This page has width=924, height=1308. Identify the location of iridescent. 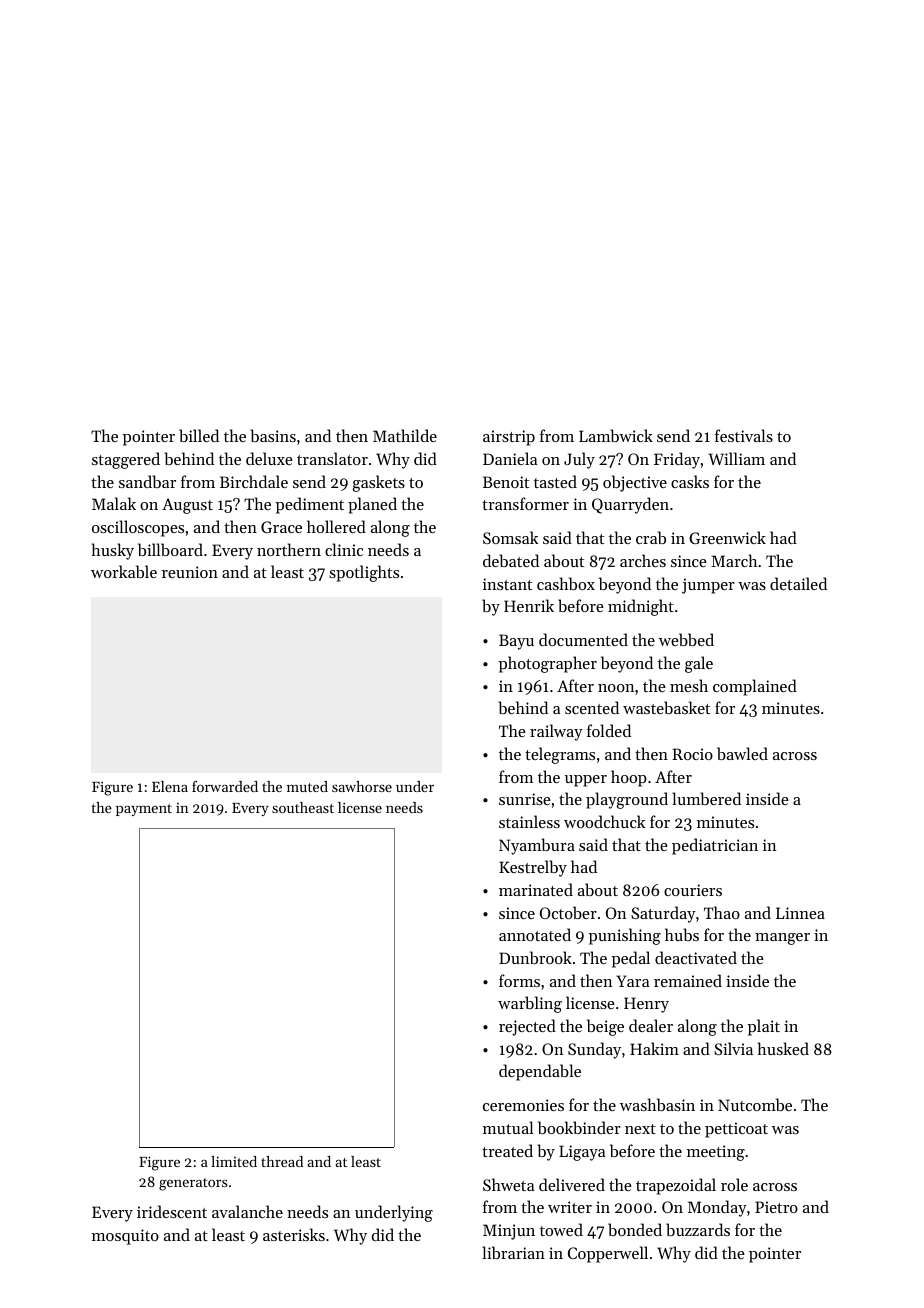
(172, 1211).
